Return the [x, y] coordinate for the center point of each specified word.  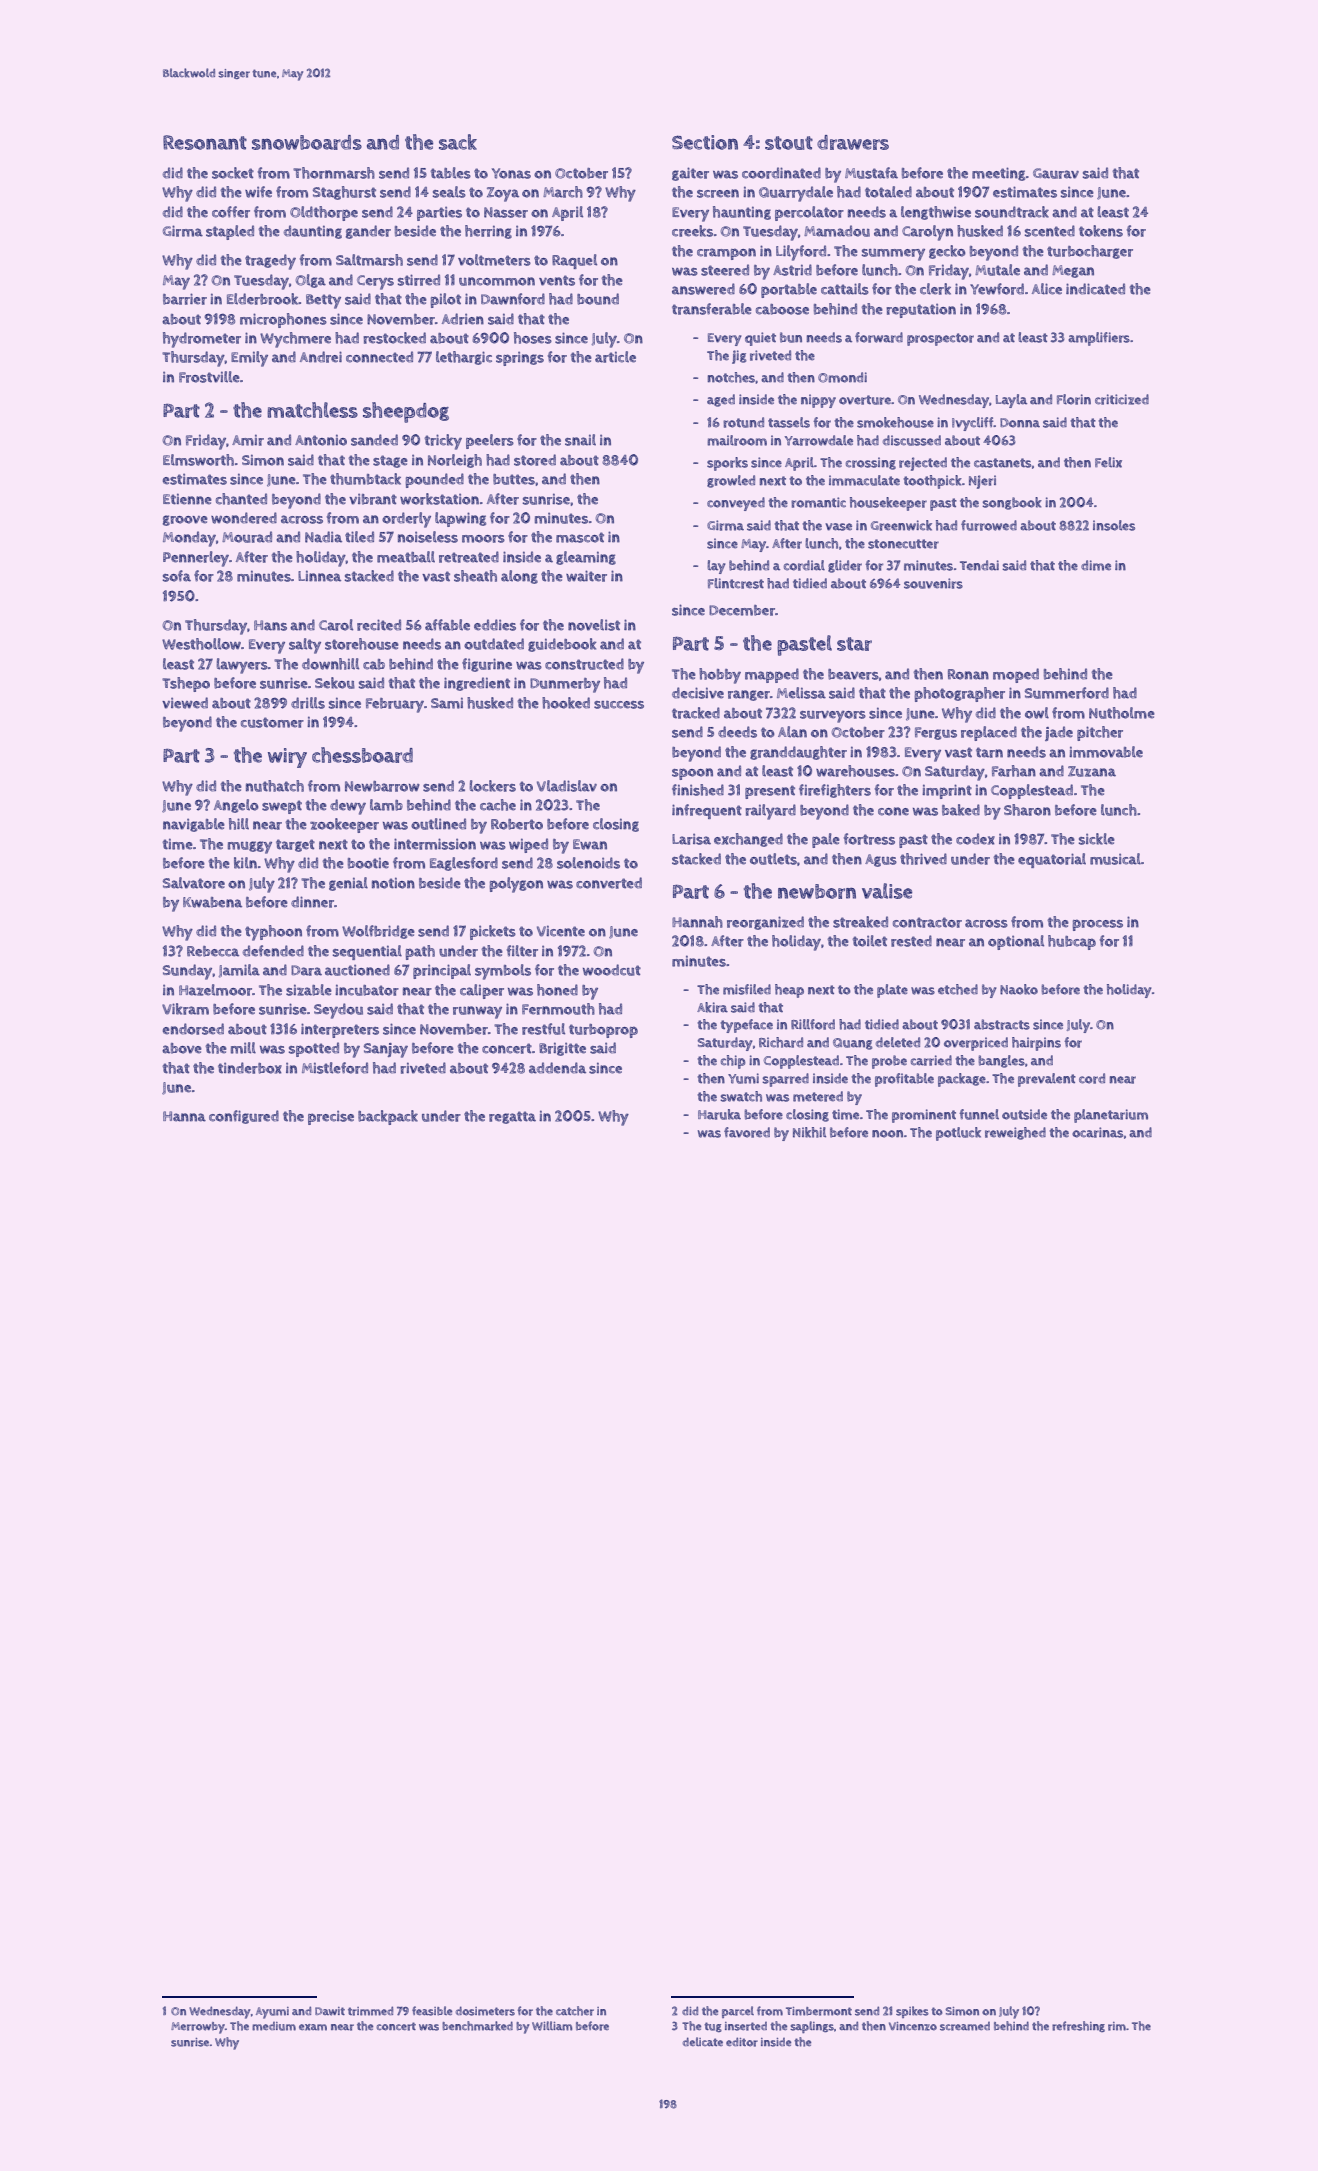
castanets [1002, 463]
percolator [809, 213]
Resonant [205, 142]
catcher [575, 2011]
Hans [270, 625]
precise [331, 1118]
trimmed [370, 2011]
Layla [1011, 401]
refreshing [1078, 2026]
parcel [738, 2012]
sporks [727, 464]
